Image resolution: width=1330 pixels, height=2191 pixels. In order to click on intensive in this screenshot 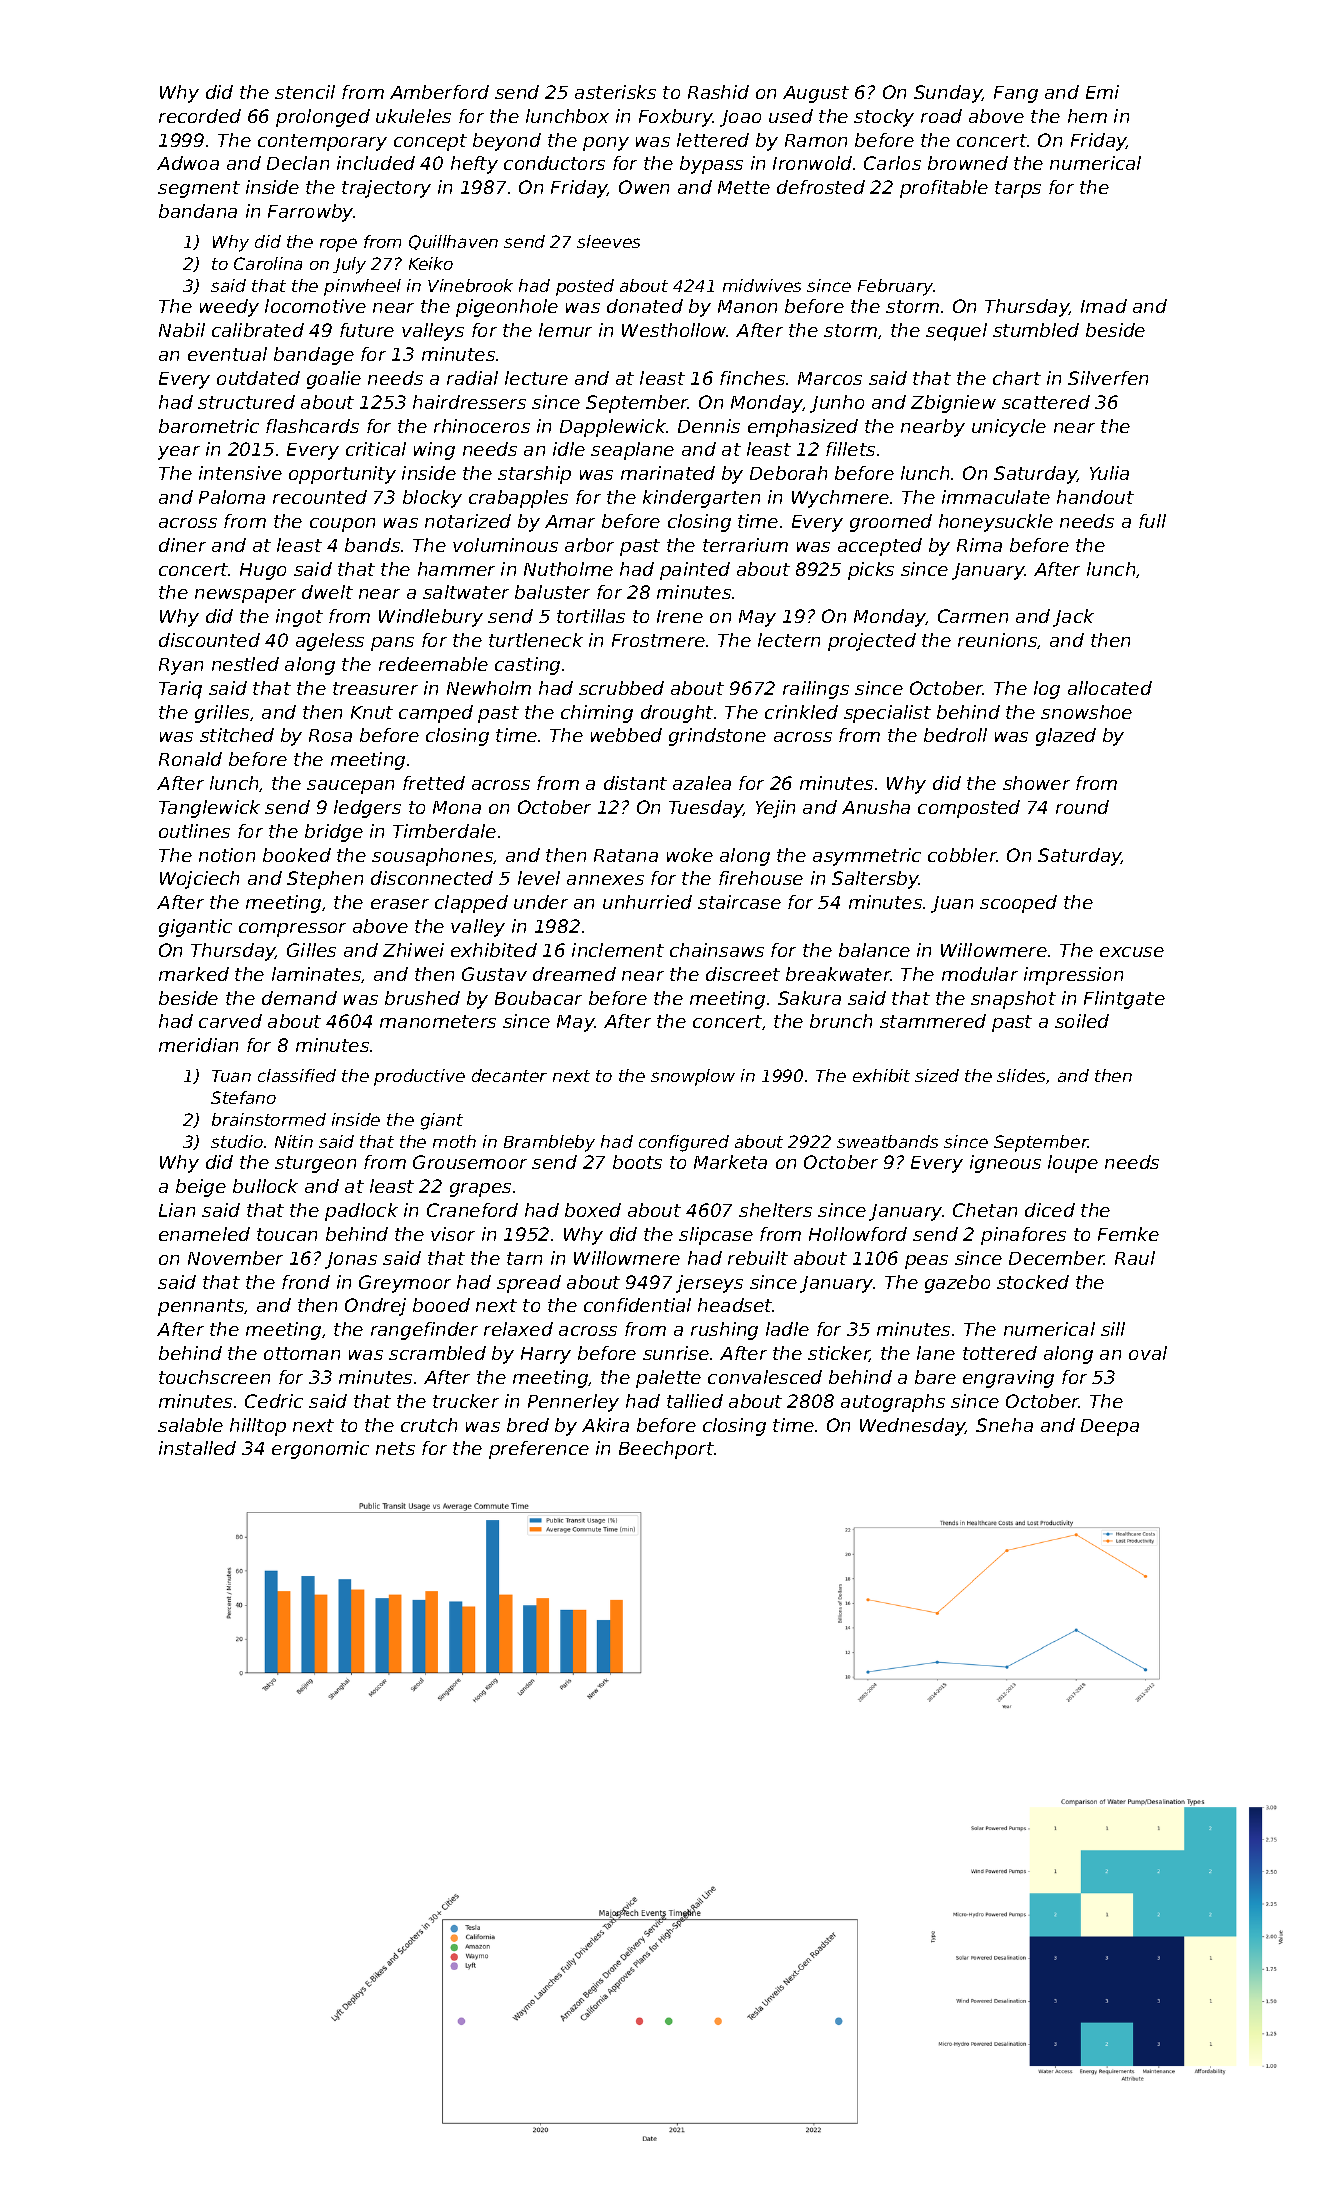, I will do `click(240, 473)`.
